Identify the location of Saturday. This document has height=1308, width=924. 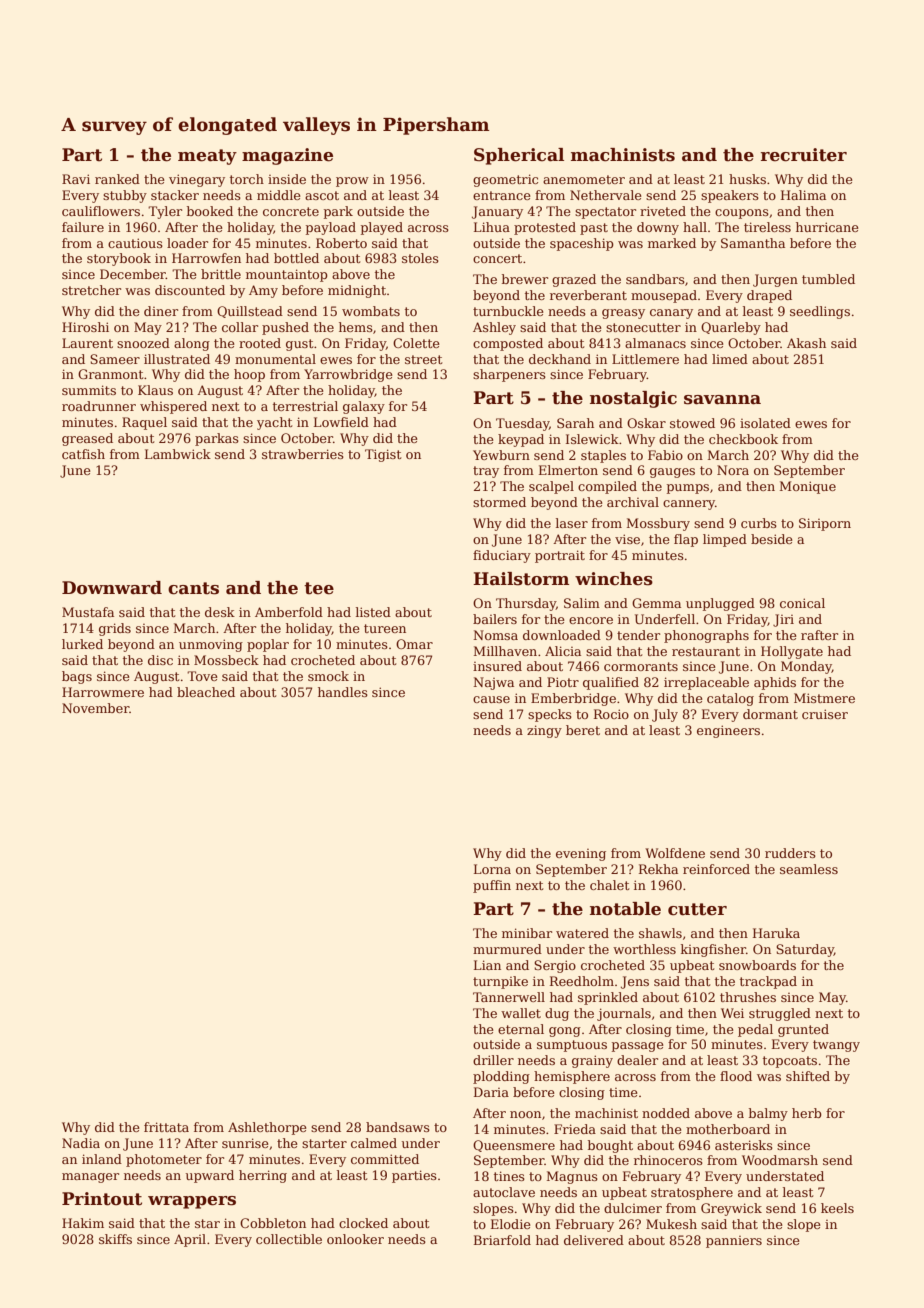
(805, 950).
